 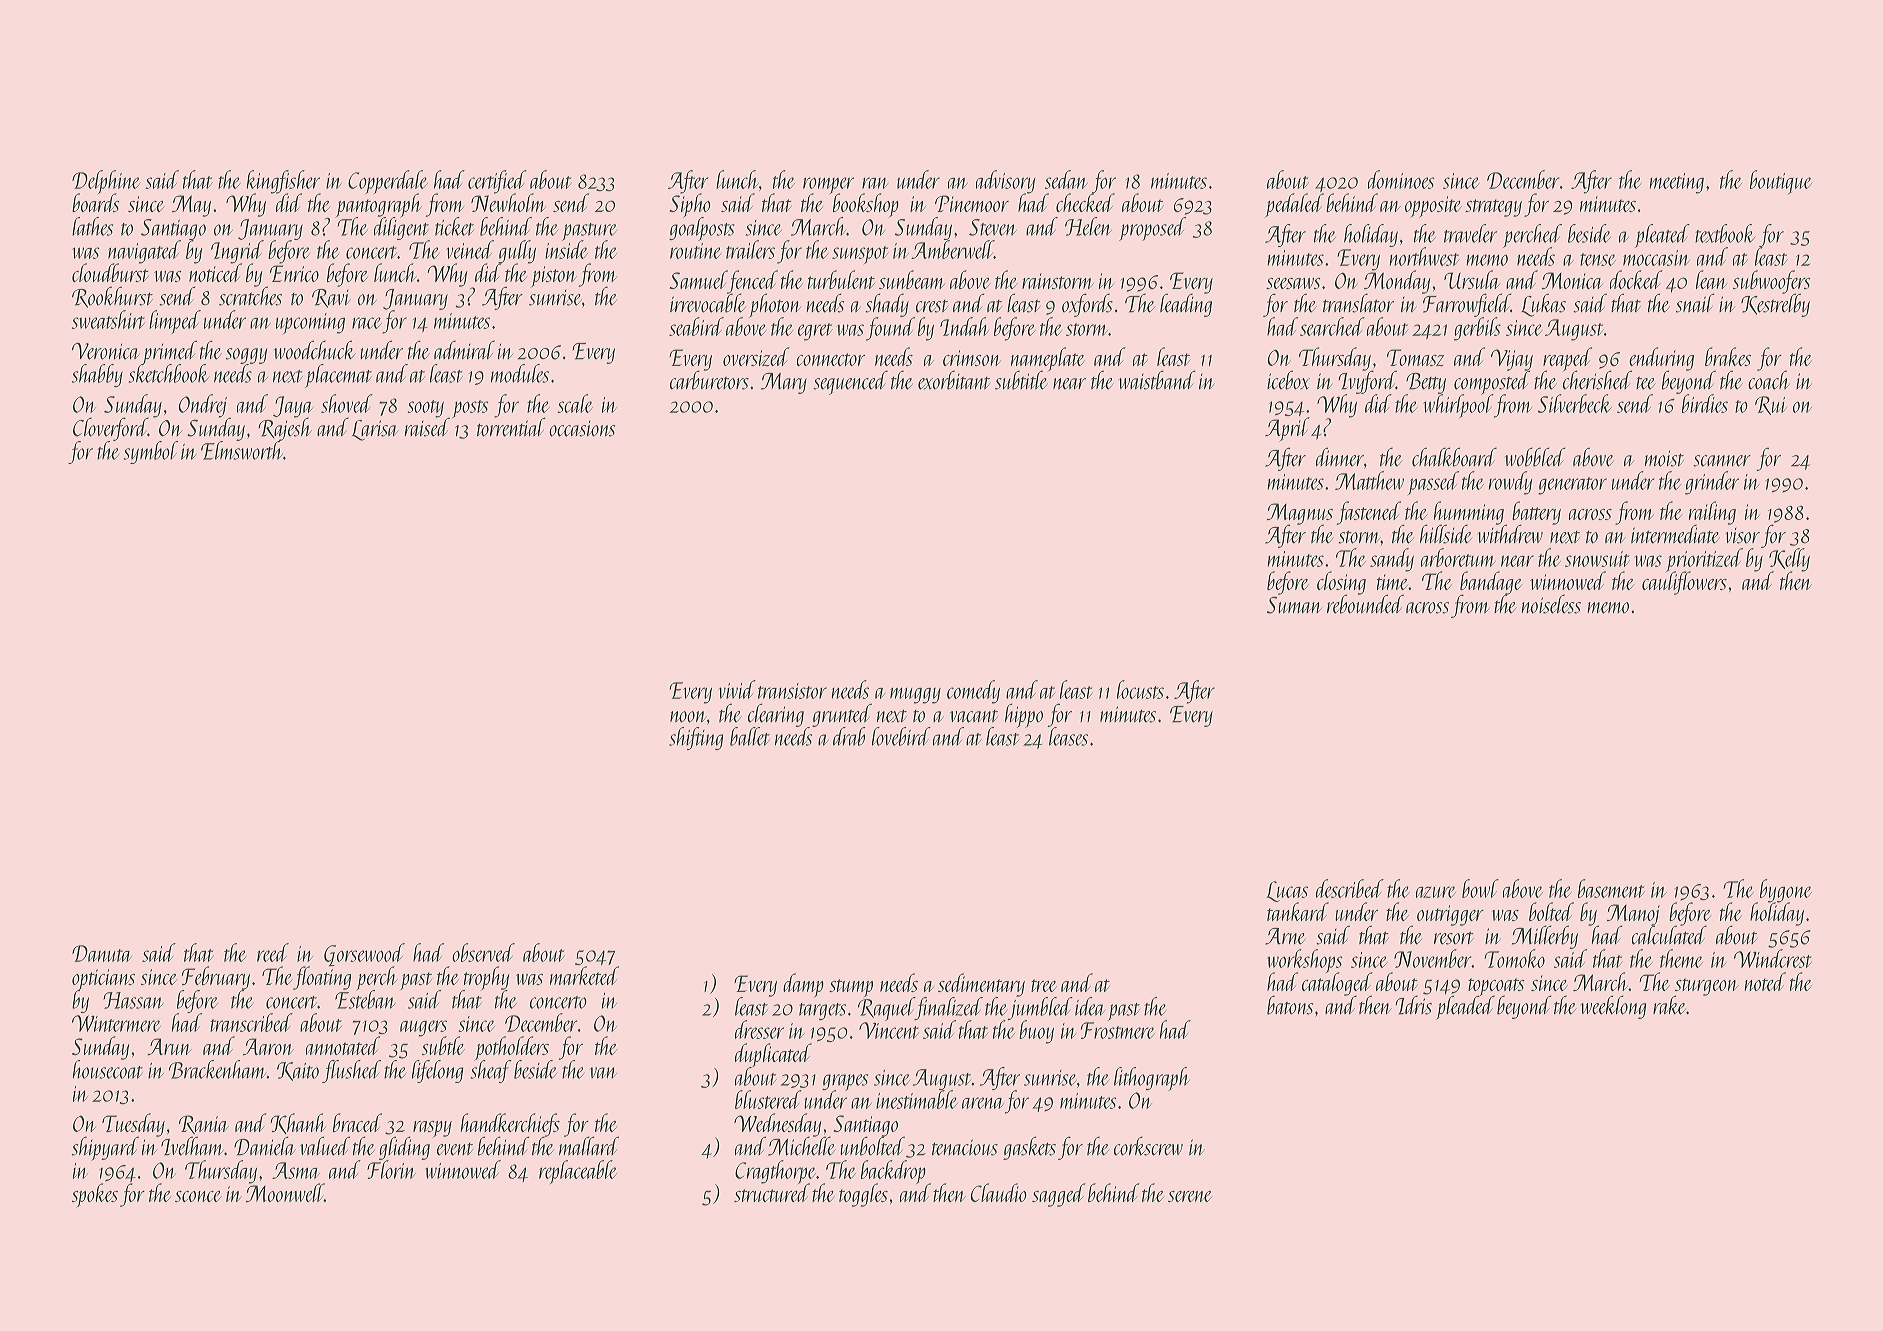 What do you see at coordinates (828, 185) in the screenshot?
I see `romper` at bounding box center [828, 185].
